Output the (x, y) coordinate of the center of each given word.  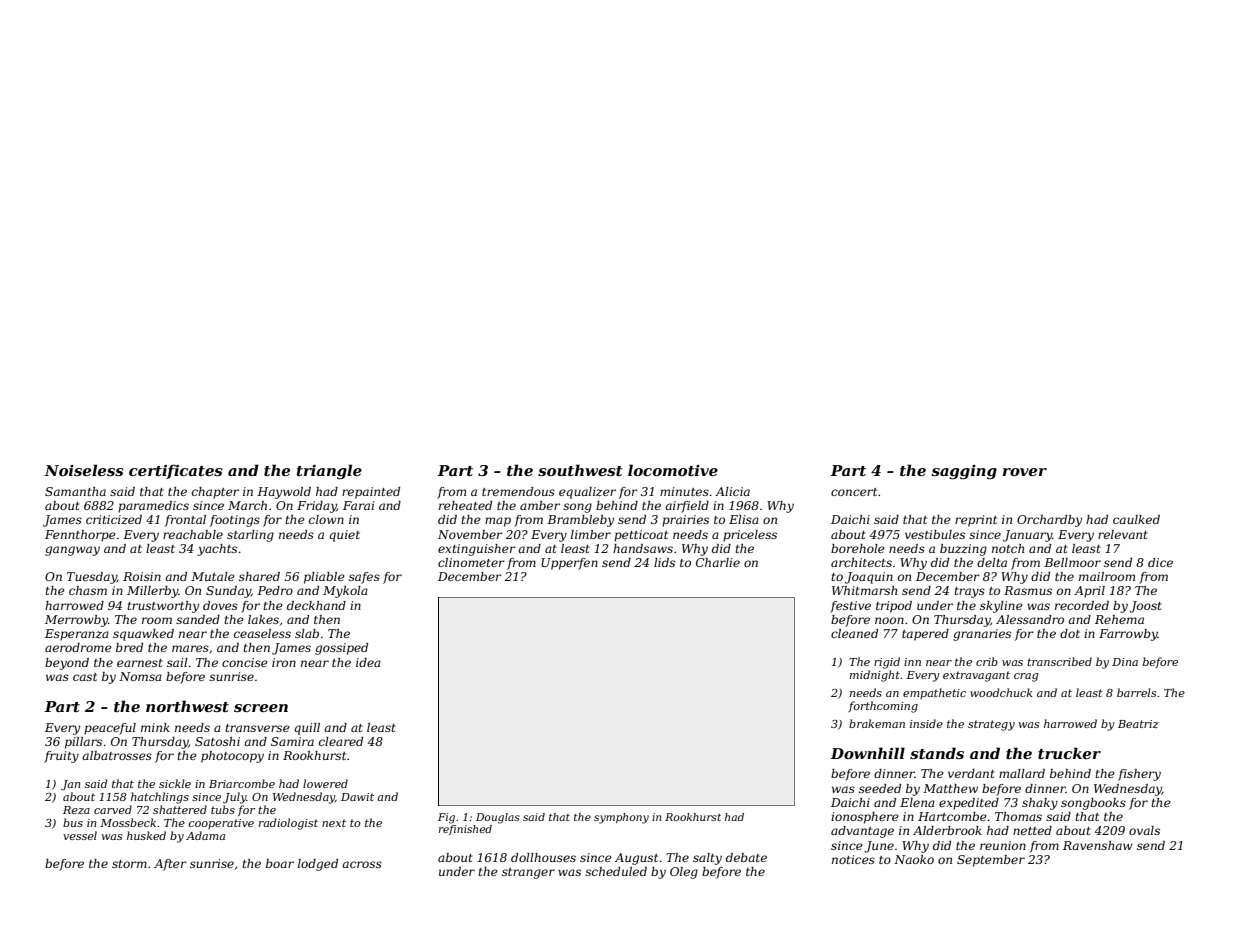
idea (368, 662)
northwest (187, 706)
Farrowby (1128, 635)
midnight (875, 676)
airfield (687, 507)
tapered (925, 635)
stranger (528, 873)
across (362, 864)
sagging (964, 472)
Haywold (284, 493)
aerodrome (78, 647)
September (991, 861)
